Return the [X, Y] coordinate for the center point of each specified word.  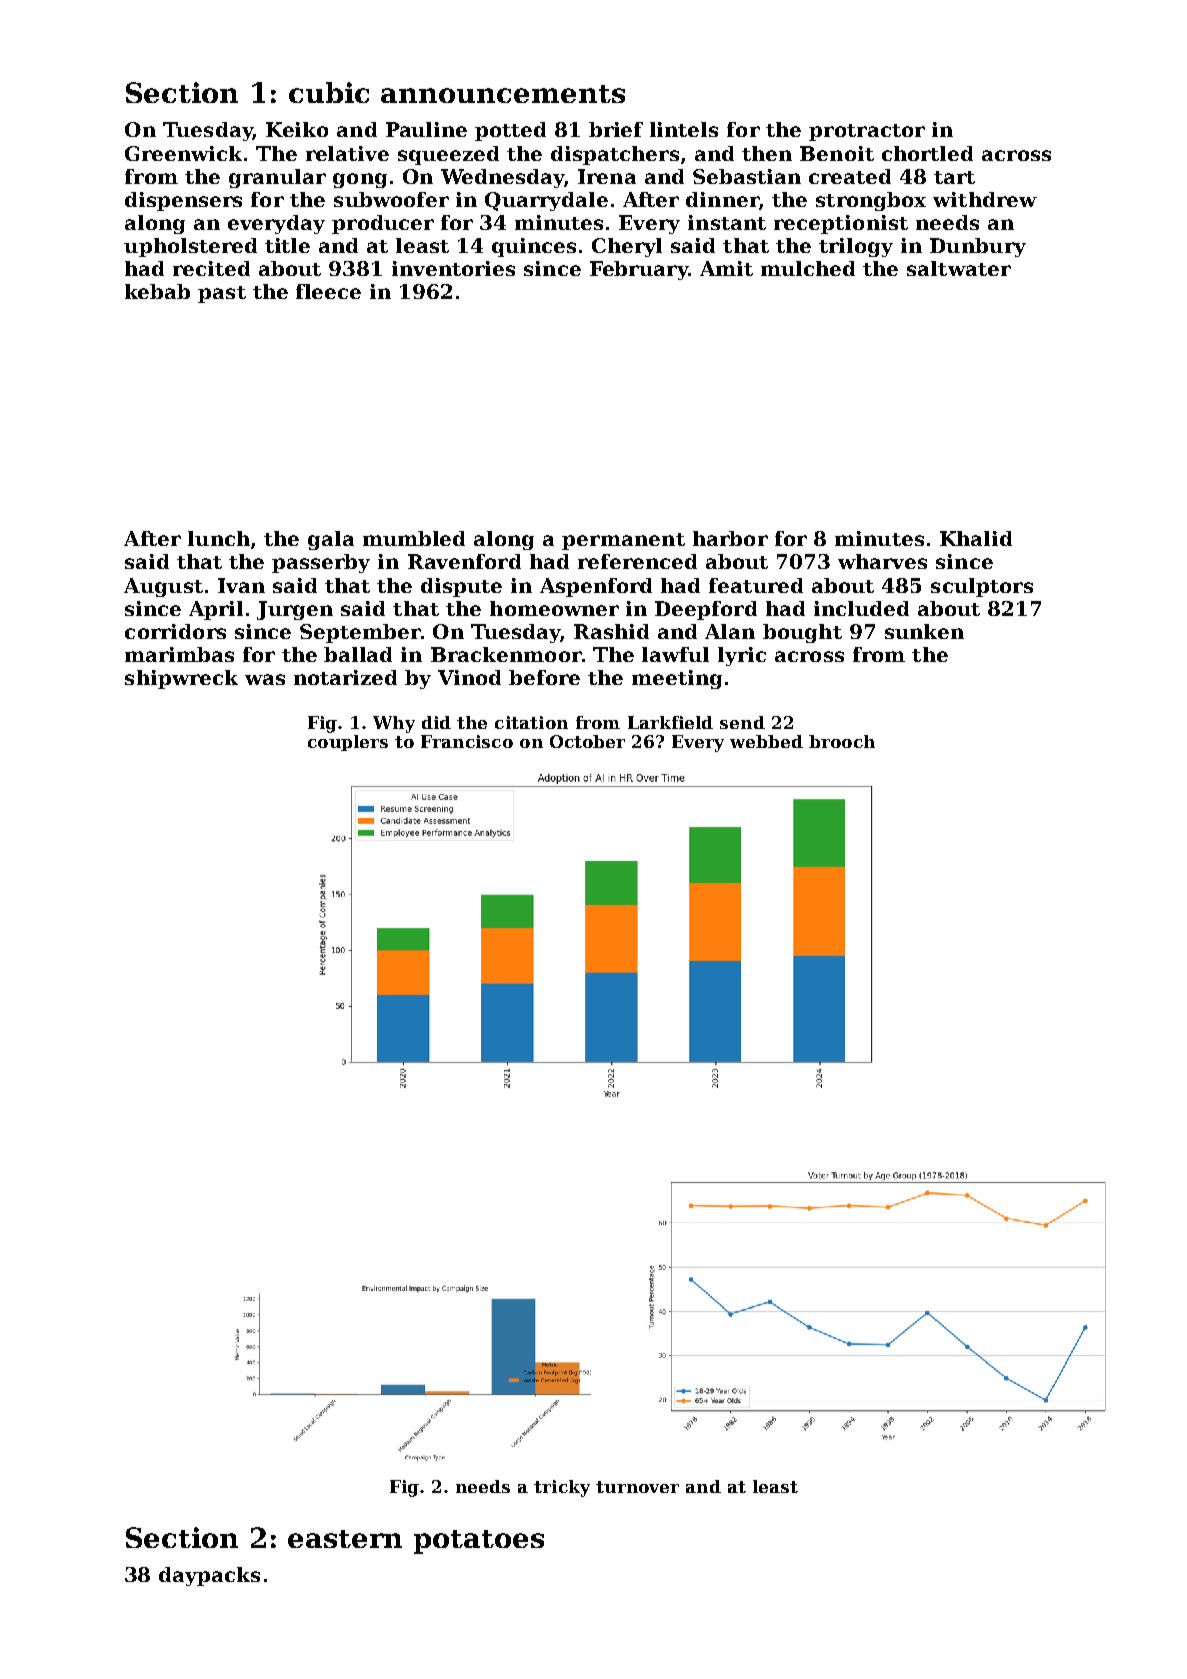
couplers [348, 743]
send [742, 722]
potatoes [479, 1542]
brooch [842, 741]
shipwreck [181, 679]
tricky [562, 1488]
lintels [684, 129]
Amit [726, 268]
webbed [766, 741]
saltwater [959, 268]
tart [954, 177]
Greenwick [183, 153]
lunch [219, 538]
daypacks [209, 1576]
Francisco [467, 741]
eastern [345, 1539]
